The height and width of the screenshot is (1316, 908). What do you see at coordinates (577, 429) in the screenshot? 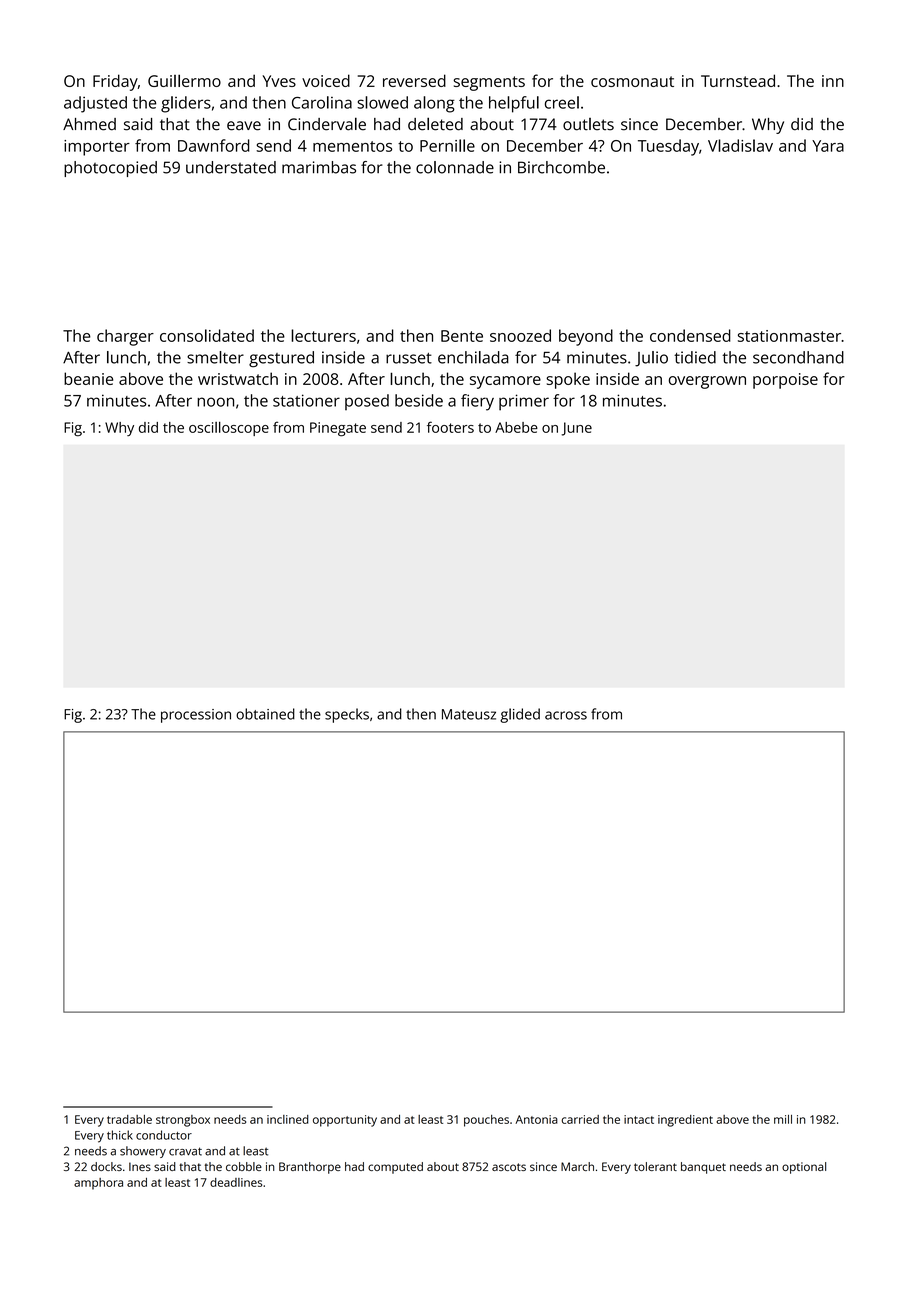
I see `June` at bounding box center [577, 429].
